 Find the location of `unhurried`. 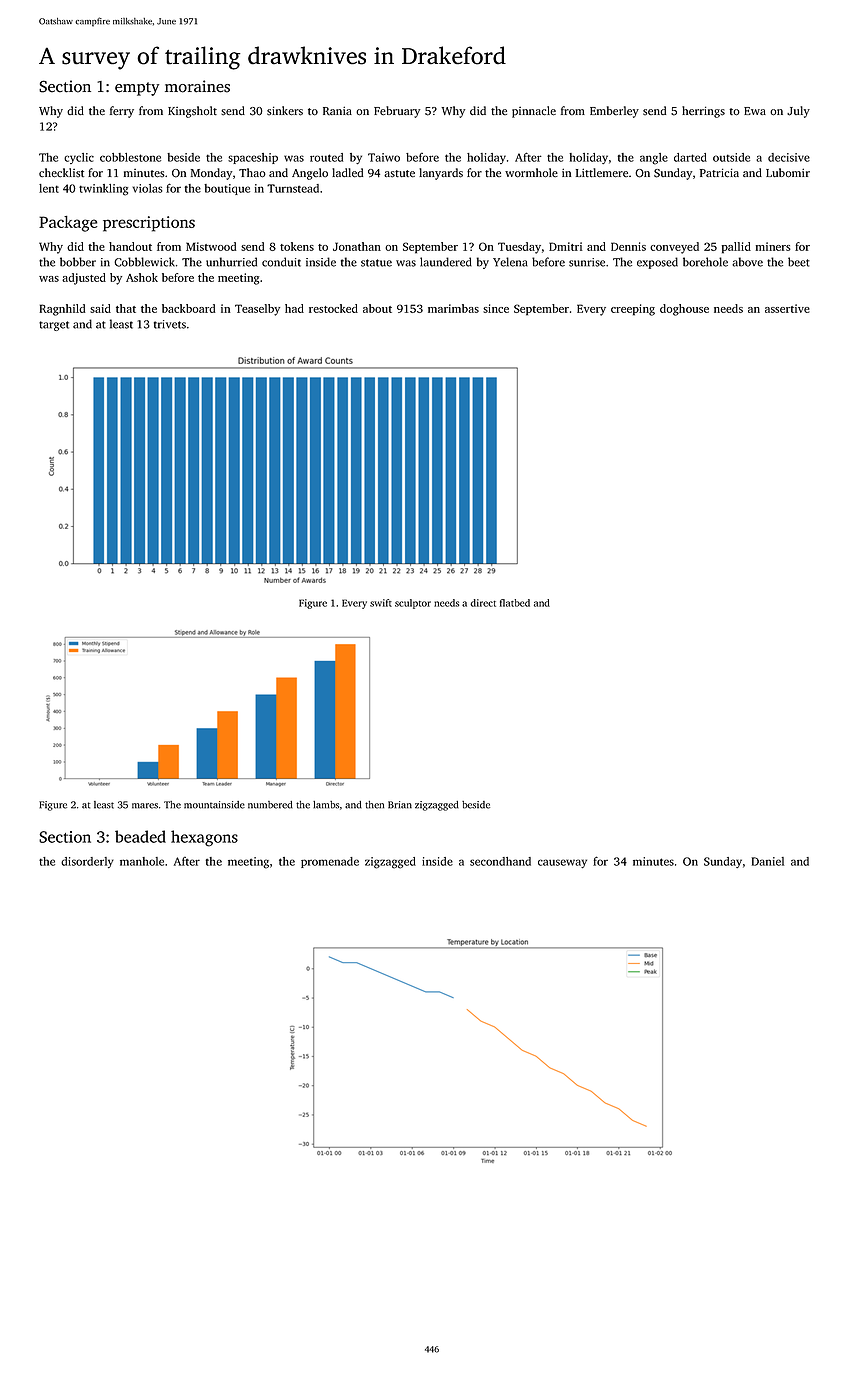

unhurried is located at coordinates (231, 262).
